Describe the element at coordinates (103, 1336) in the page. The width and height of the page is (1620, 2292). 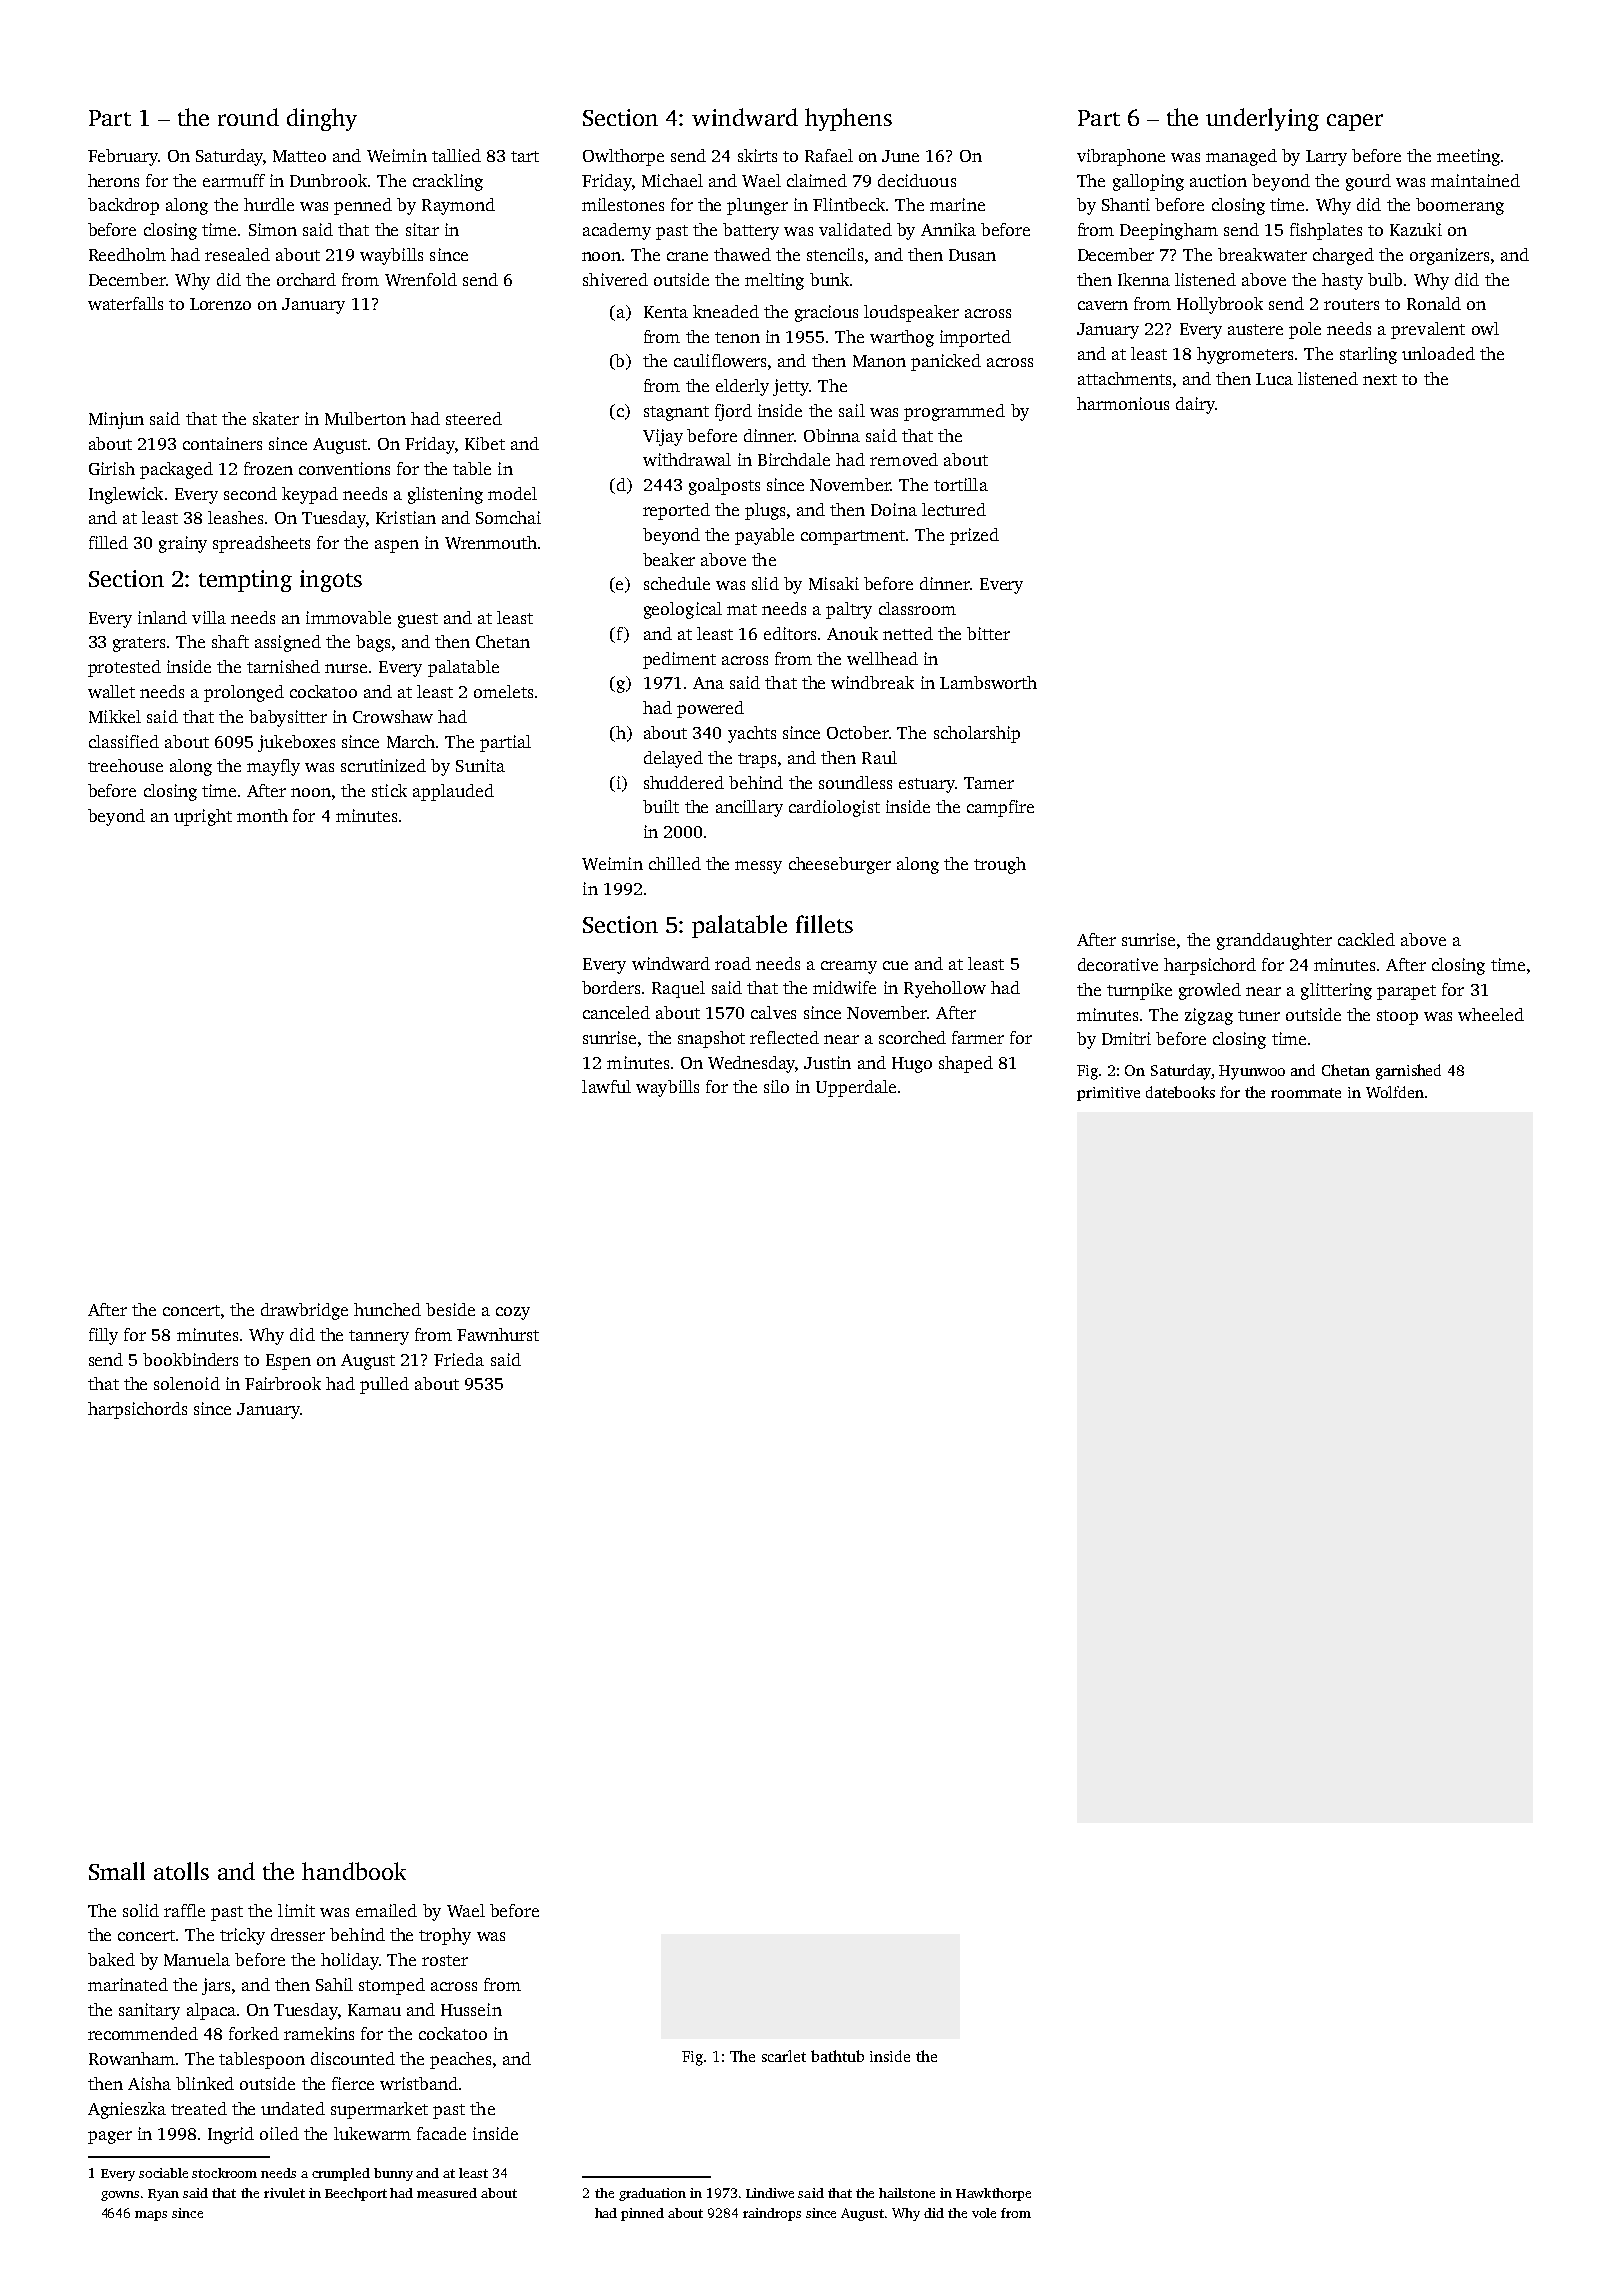
I see `filly` at that location.
